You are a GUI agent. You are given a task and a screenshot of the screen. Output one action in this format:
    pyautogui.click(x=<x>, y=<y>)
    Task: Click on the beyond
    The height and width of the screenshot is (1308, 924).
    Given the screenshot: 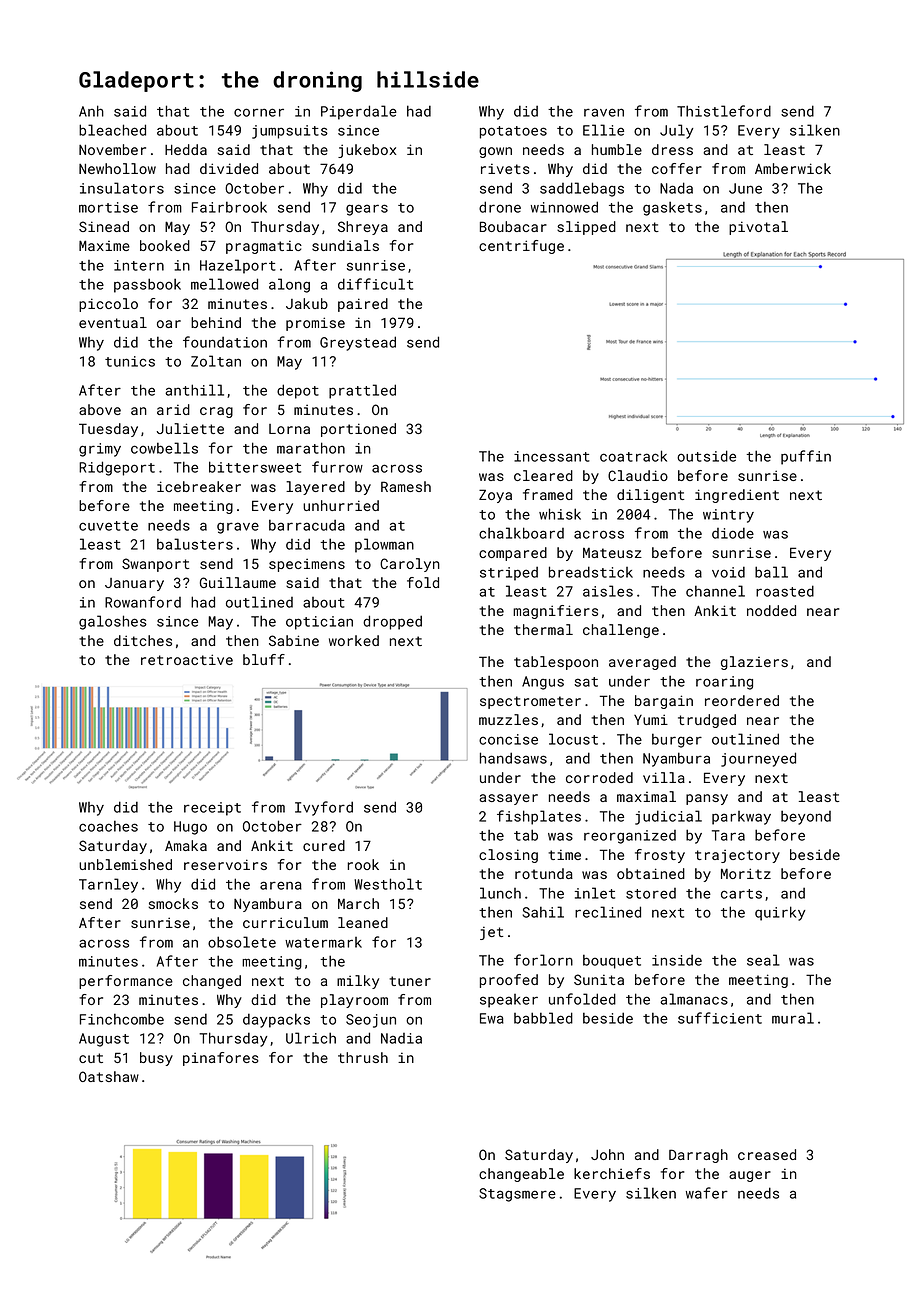 What is the action you would take?
    pyautogui.click(x=806, y=817)
